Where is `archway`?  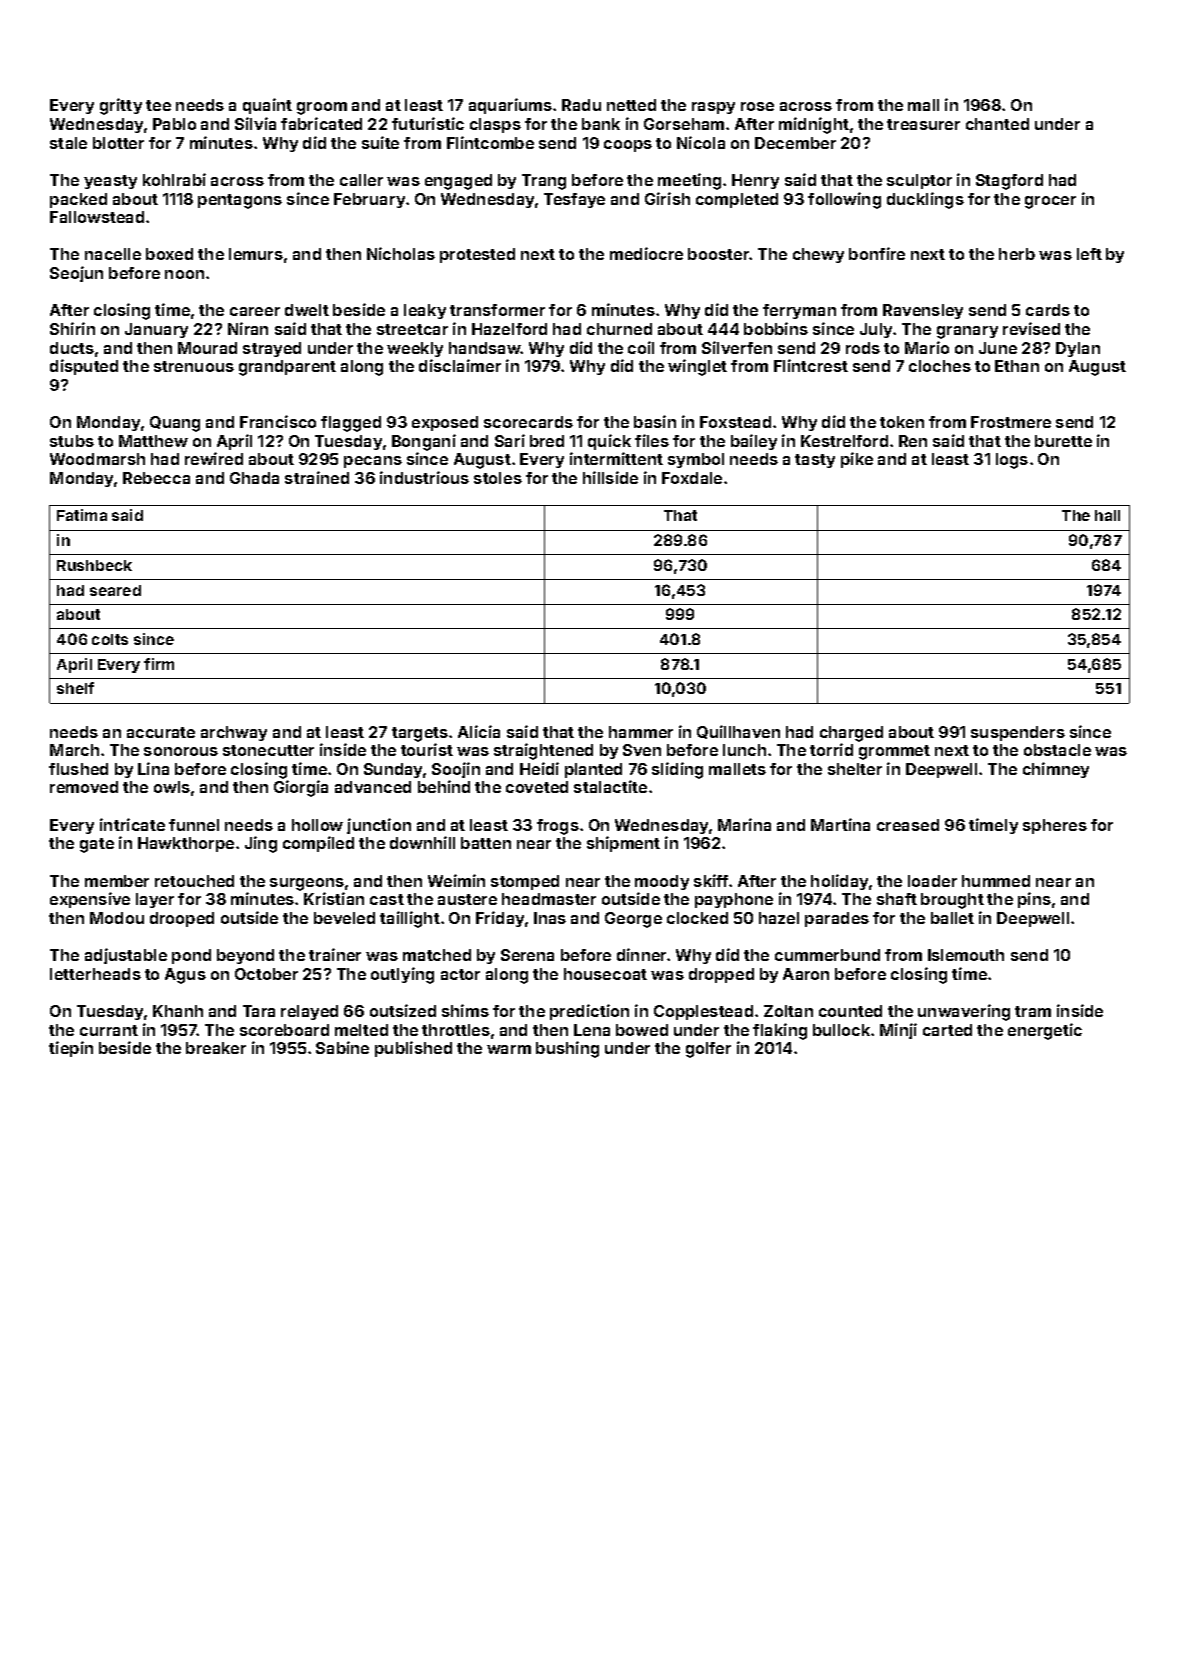
archway is located at coordinates (234, 733).
